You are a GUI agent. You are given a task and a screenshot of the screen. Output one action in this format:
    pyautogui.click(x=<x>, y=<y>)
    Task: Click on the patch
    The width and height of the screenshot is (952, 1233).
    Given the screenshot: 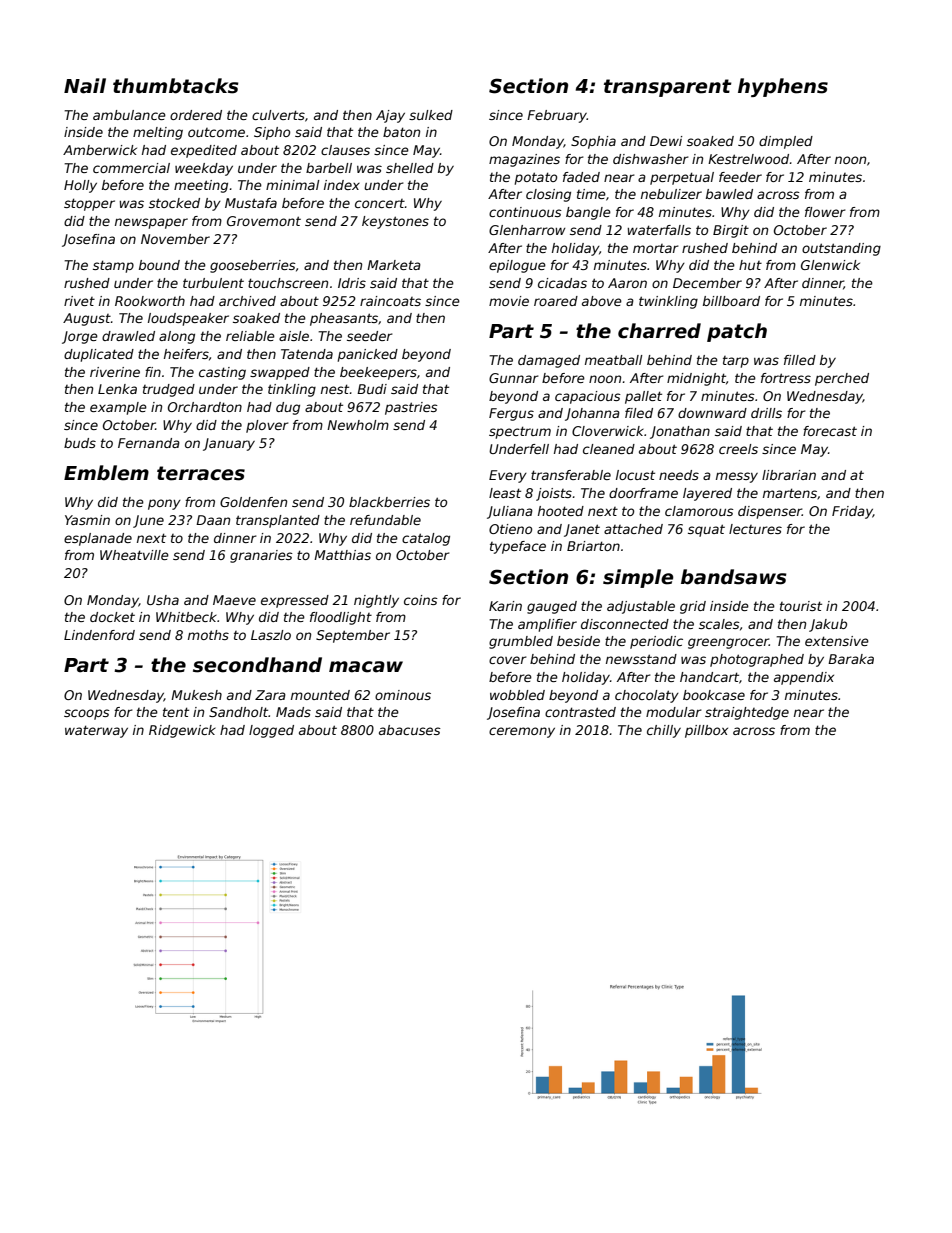 What is the action you would take?
    pyautogui.click(x=737, y=332)
